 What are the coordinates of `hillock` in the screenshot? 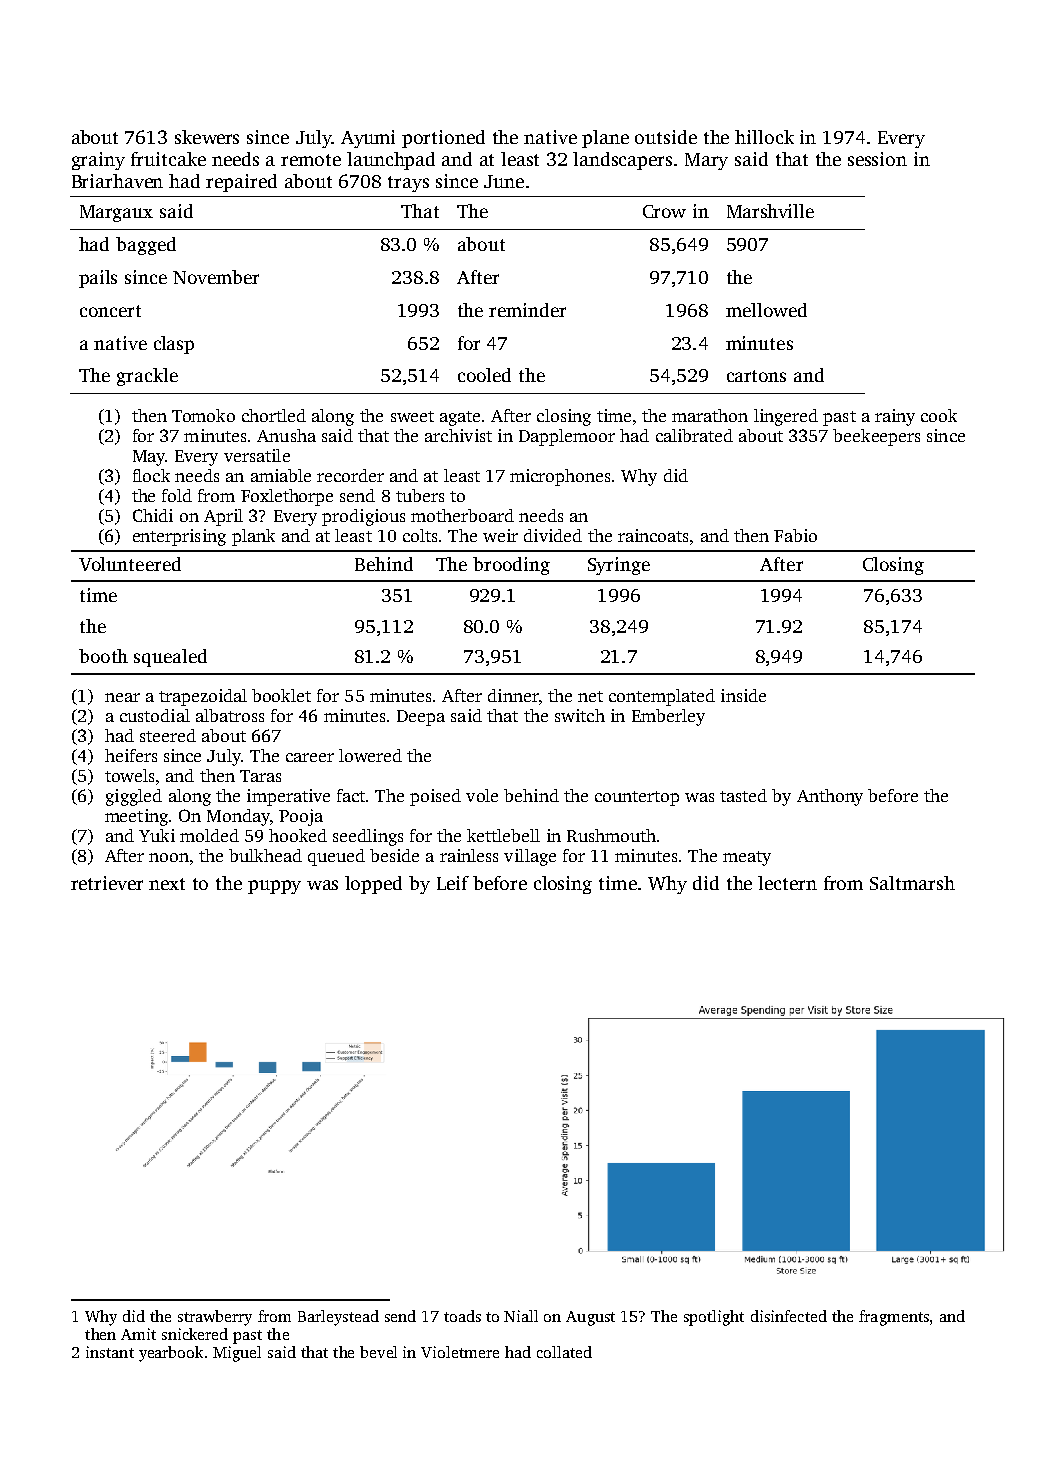 It's located at (764, 137).
